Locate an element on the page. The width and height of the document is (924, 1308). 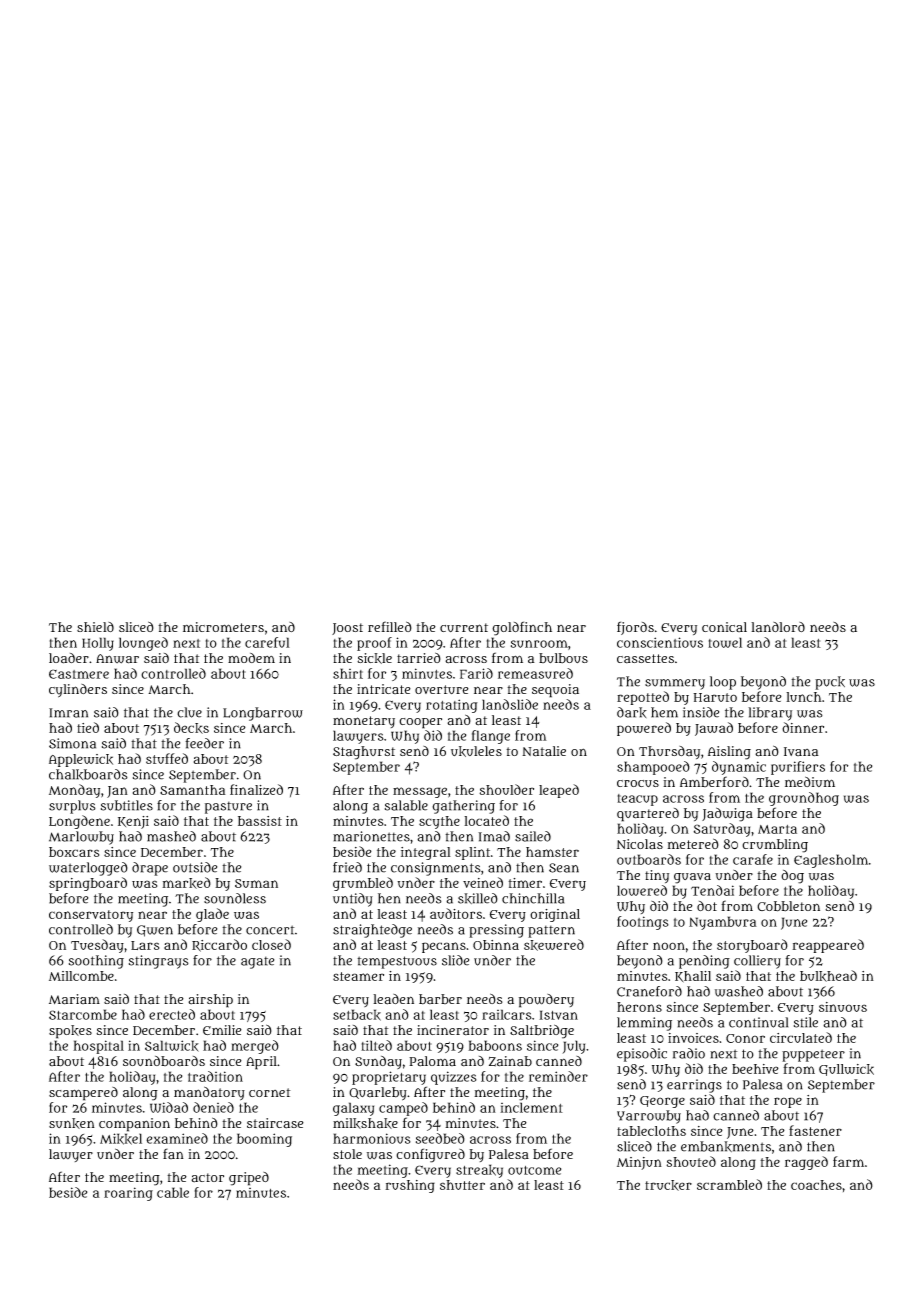
denied is located at coordinates (213, 1107).
